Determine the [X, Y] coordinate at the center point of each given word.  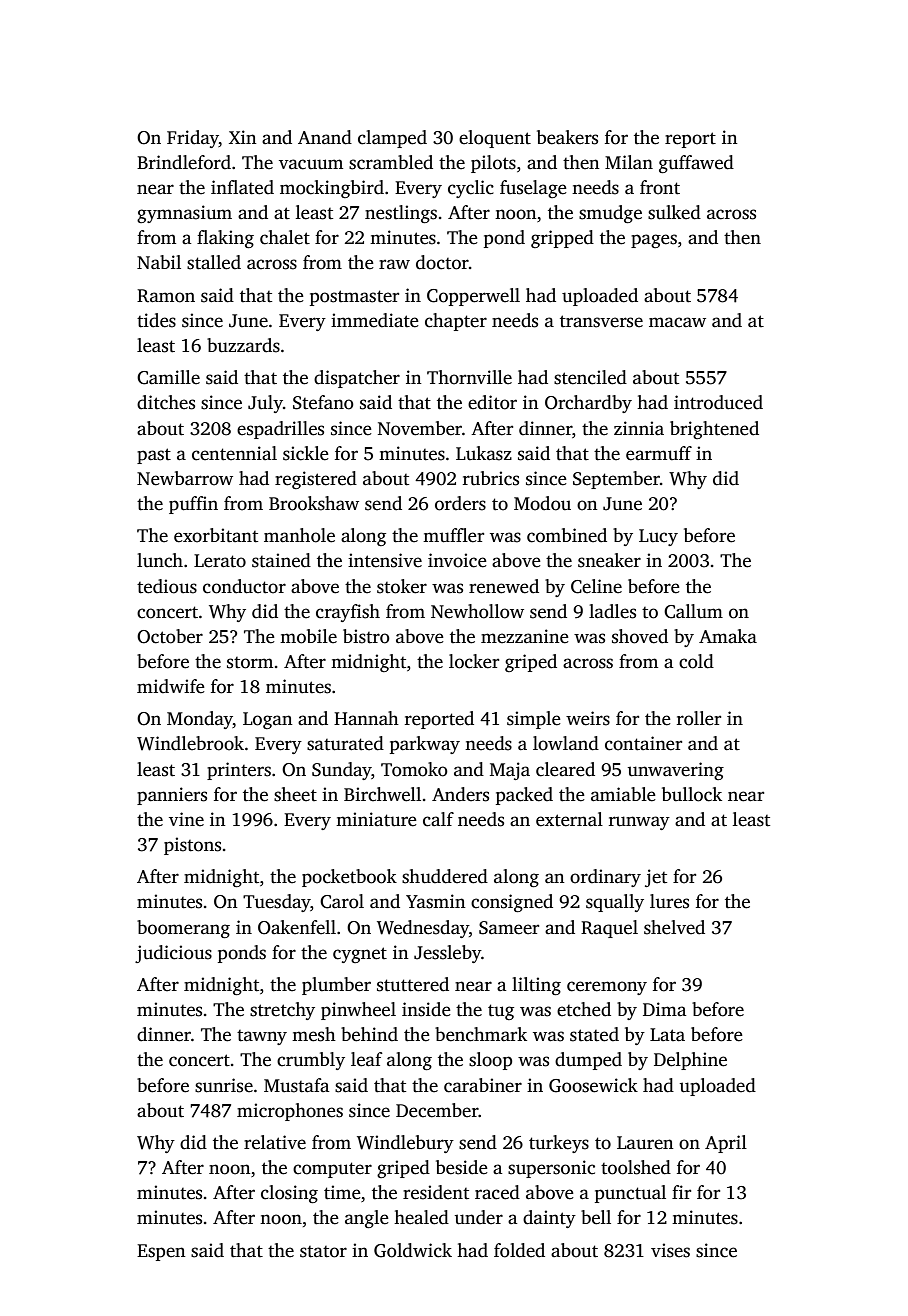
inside [426, 1009]
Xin [243, 137]
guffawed [696, 164]
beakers [567, 137]
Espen [161, 1252]
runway [639, 823]
